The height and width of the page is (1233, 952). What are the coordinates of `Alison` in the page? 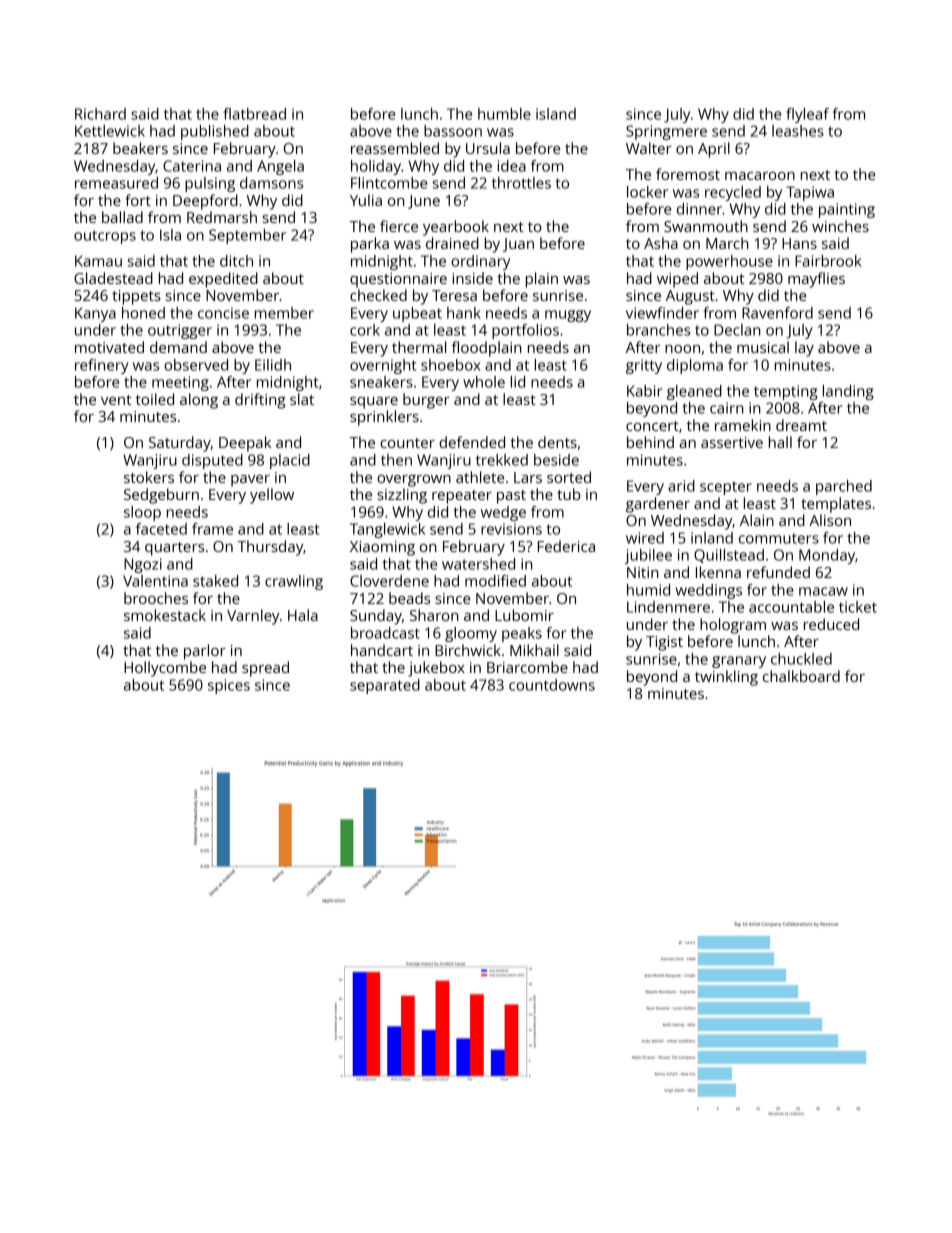 It's located at (830, 520).
